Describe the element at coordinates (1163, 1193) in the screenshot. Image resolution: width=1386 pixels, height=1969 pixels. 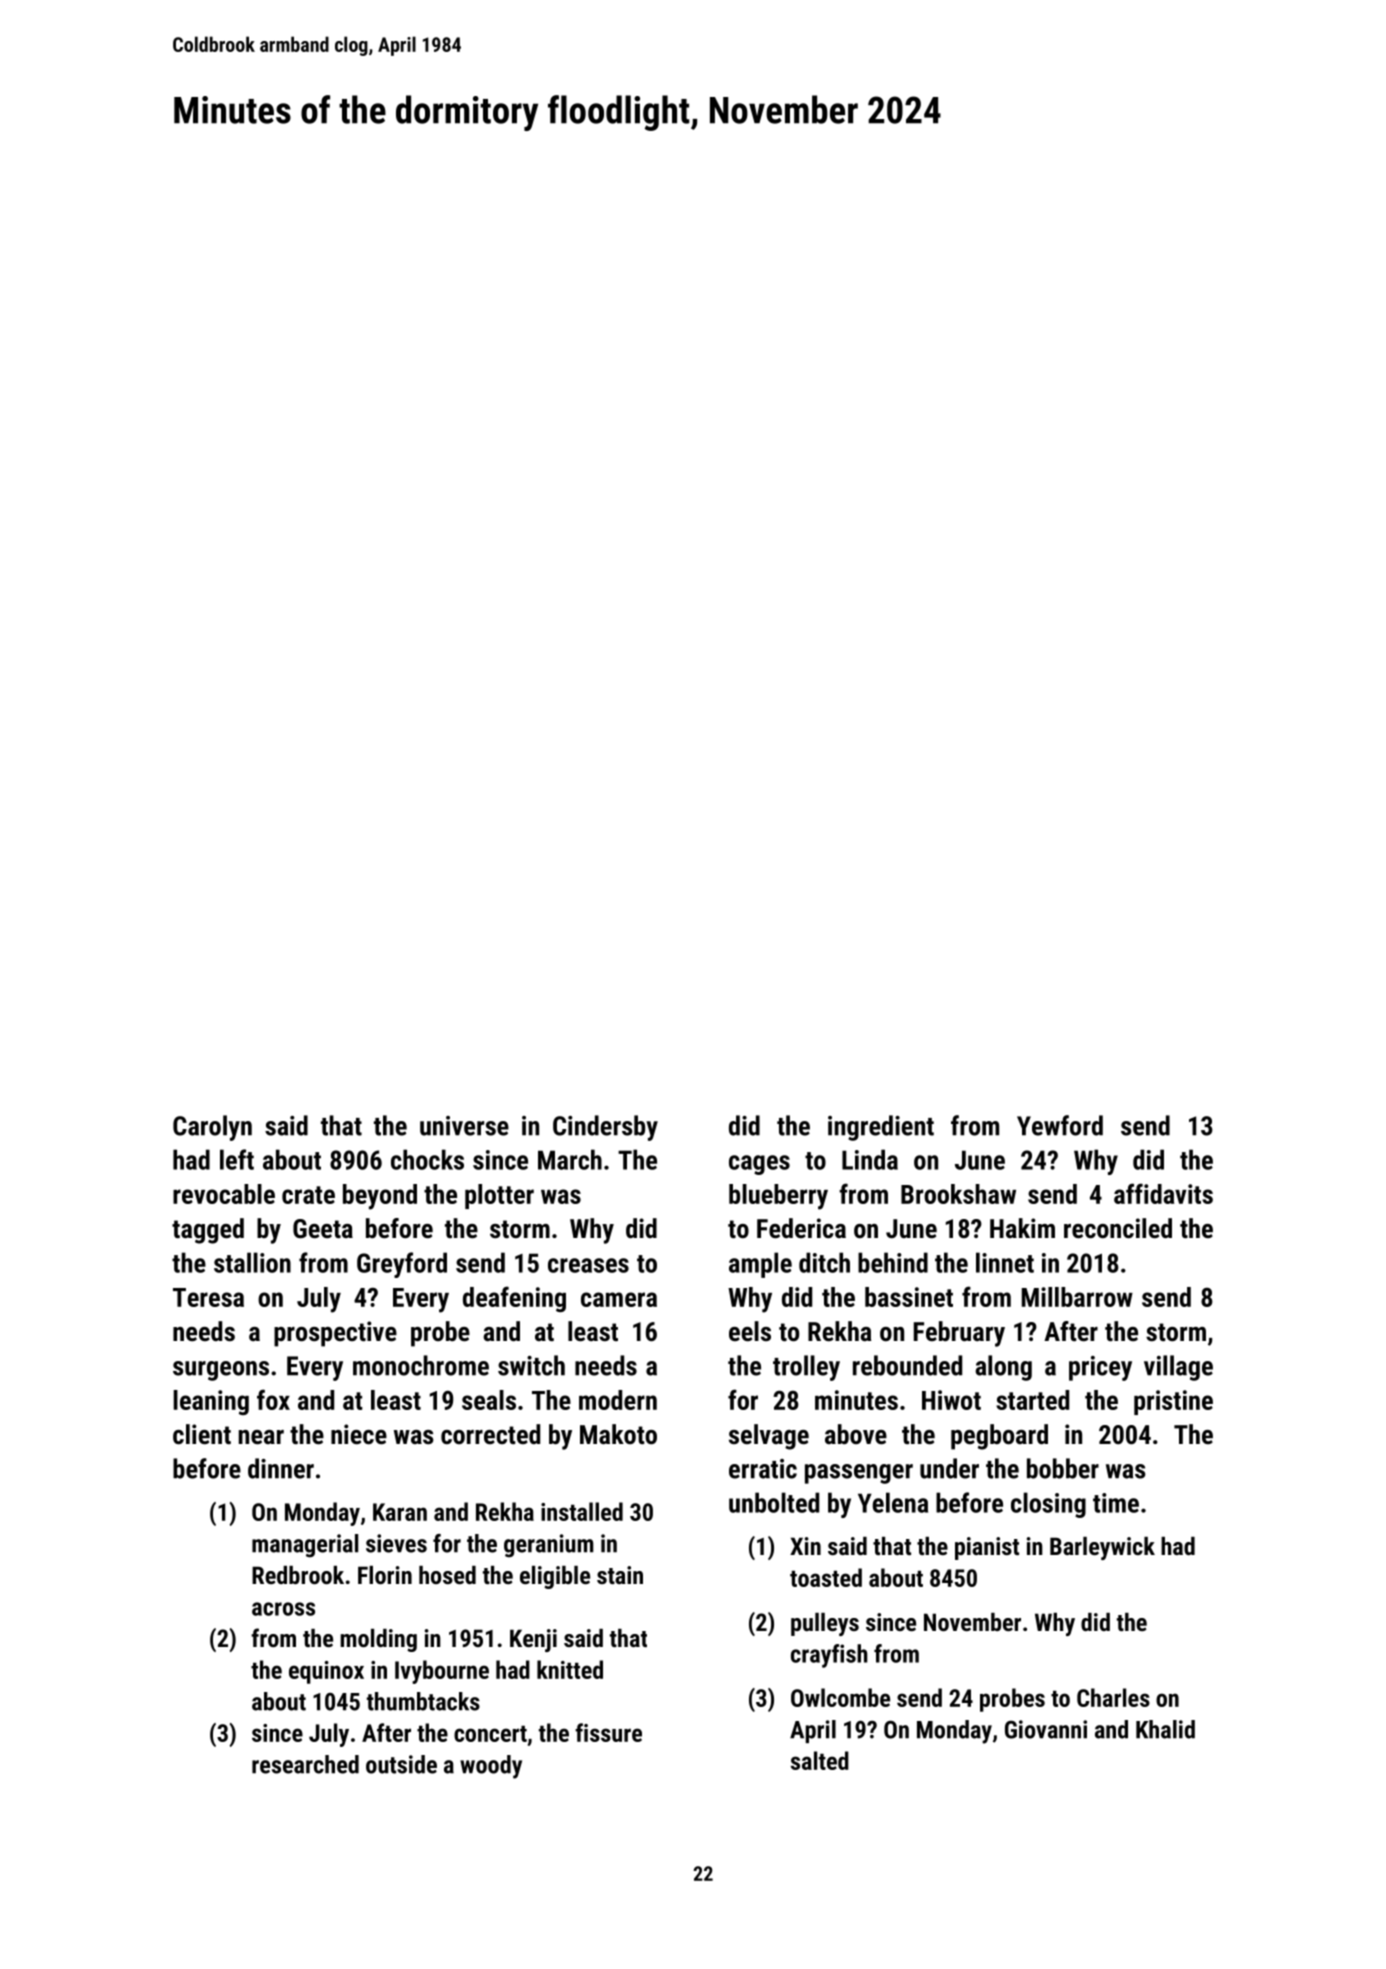
I see `affidavits` at that location.
